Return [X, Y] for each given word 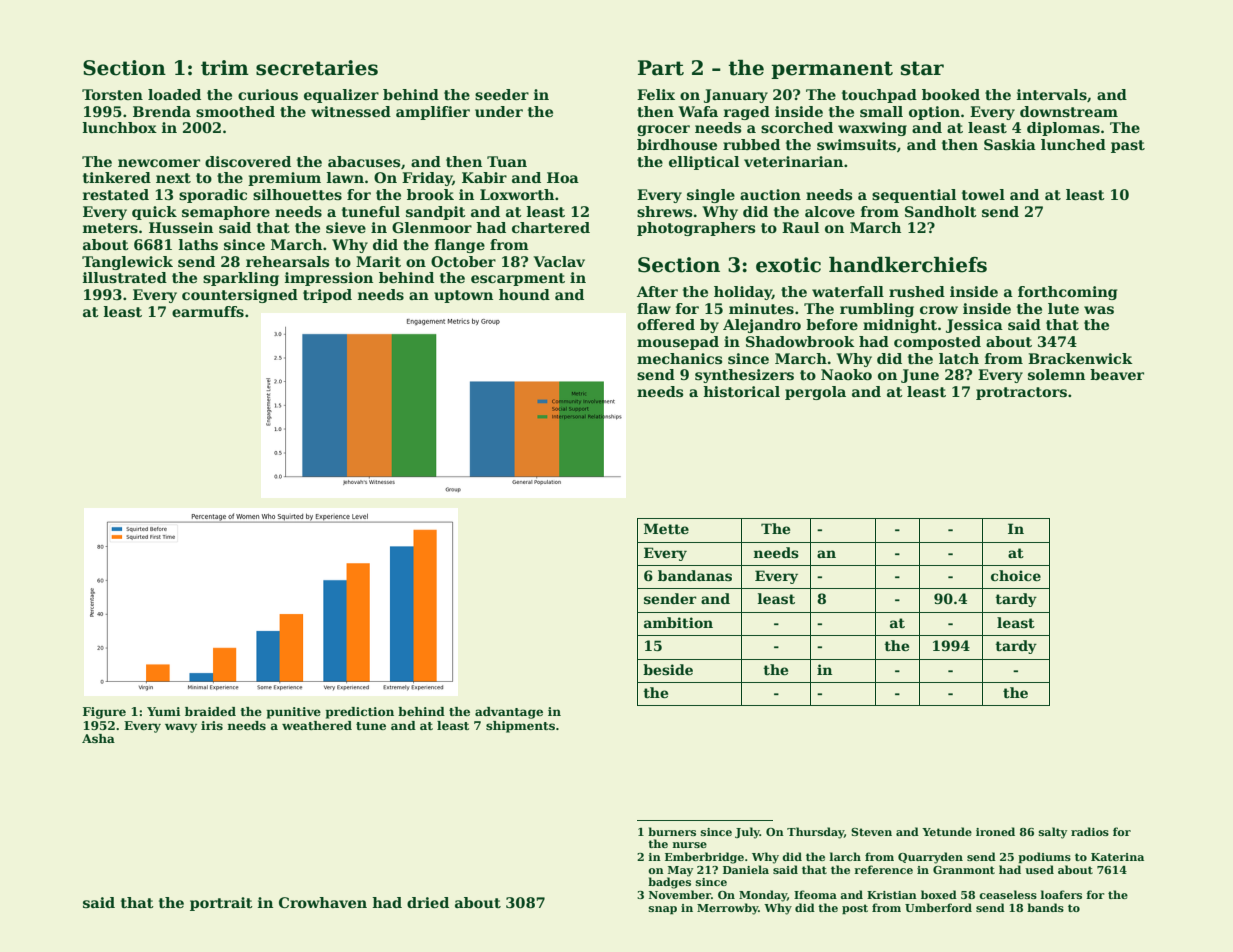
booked [951, 94]
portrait [221, 904]
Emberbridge [704, 858]
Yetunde [947, 831]
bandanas [695, 575]
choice [1016, 575]
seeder [502, 94]
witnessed [351, 111]
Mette [666, 528]
